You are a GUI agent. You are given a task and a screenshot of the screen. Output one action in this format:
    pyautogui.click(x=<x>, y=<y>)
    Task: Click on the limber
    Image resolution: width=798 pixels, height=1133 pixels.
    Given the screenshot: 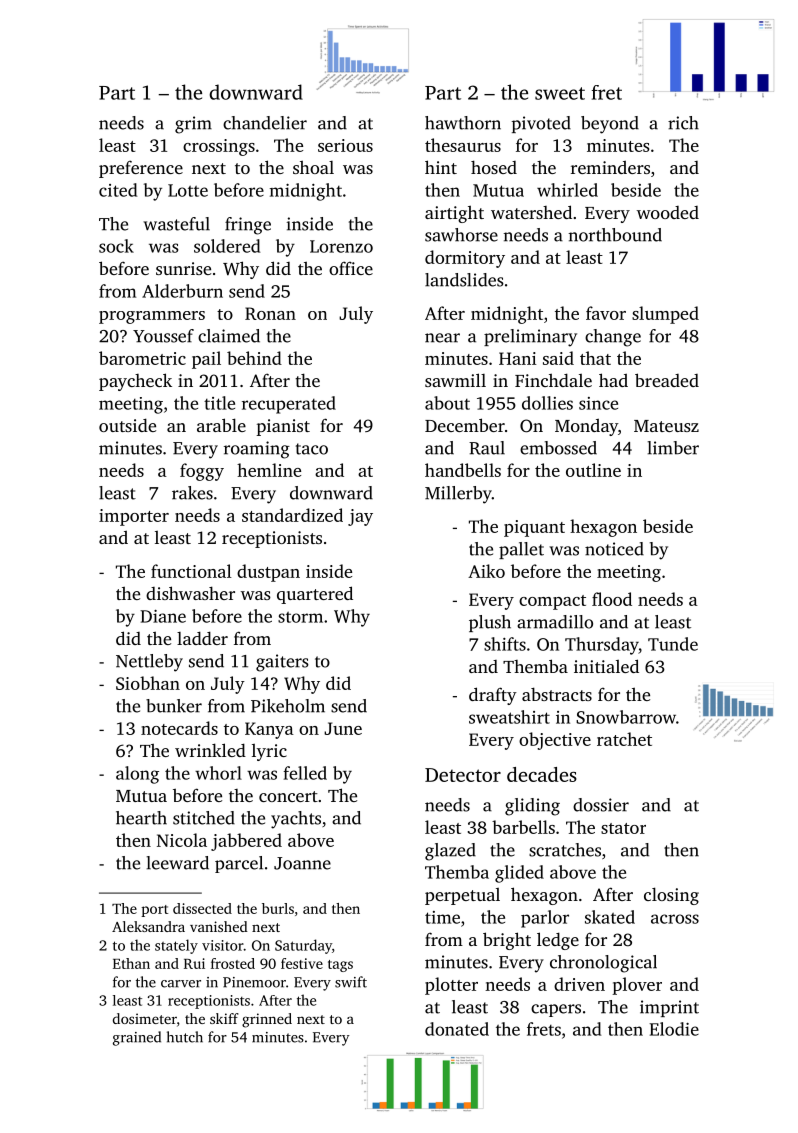 What is the action you would take?
    pyautogui.click(x=673, y=448)
